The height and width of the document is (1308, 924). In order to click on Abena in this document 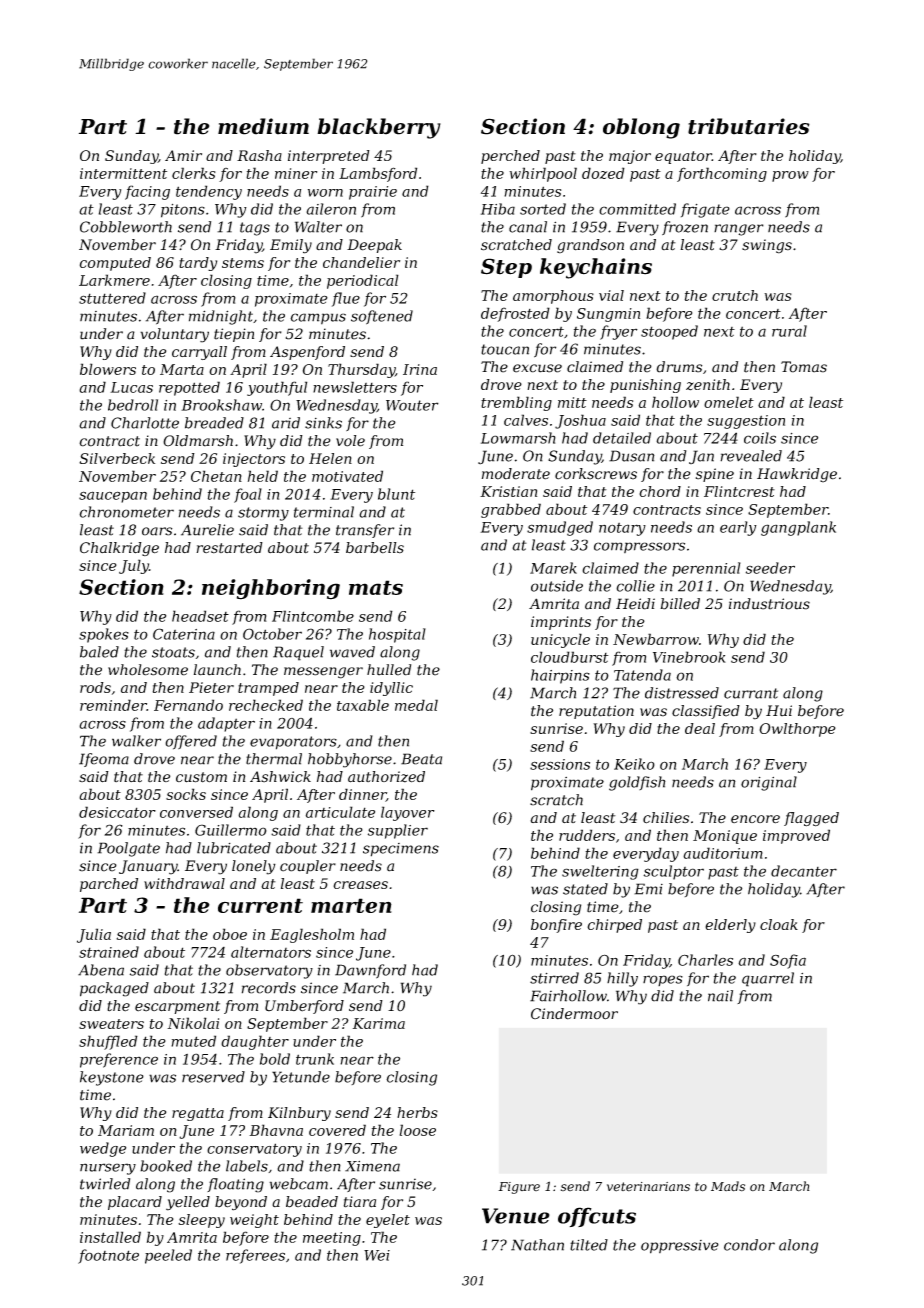, I will do `click(101, 970)`.
